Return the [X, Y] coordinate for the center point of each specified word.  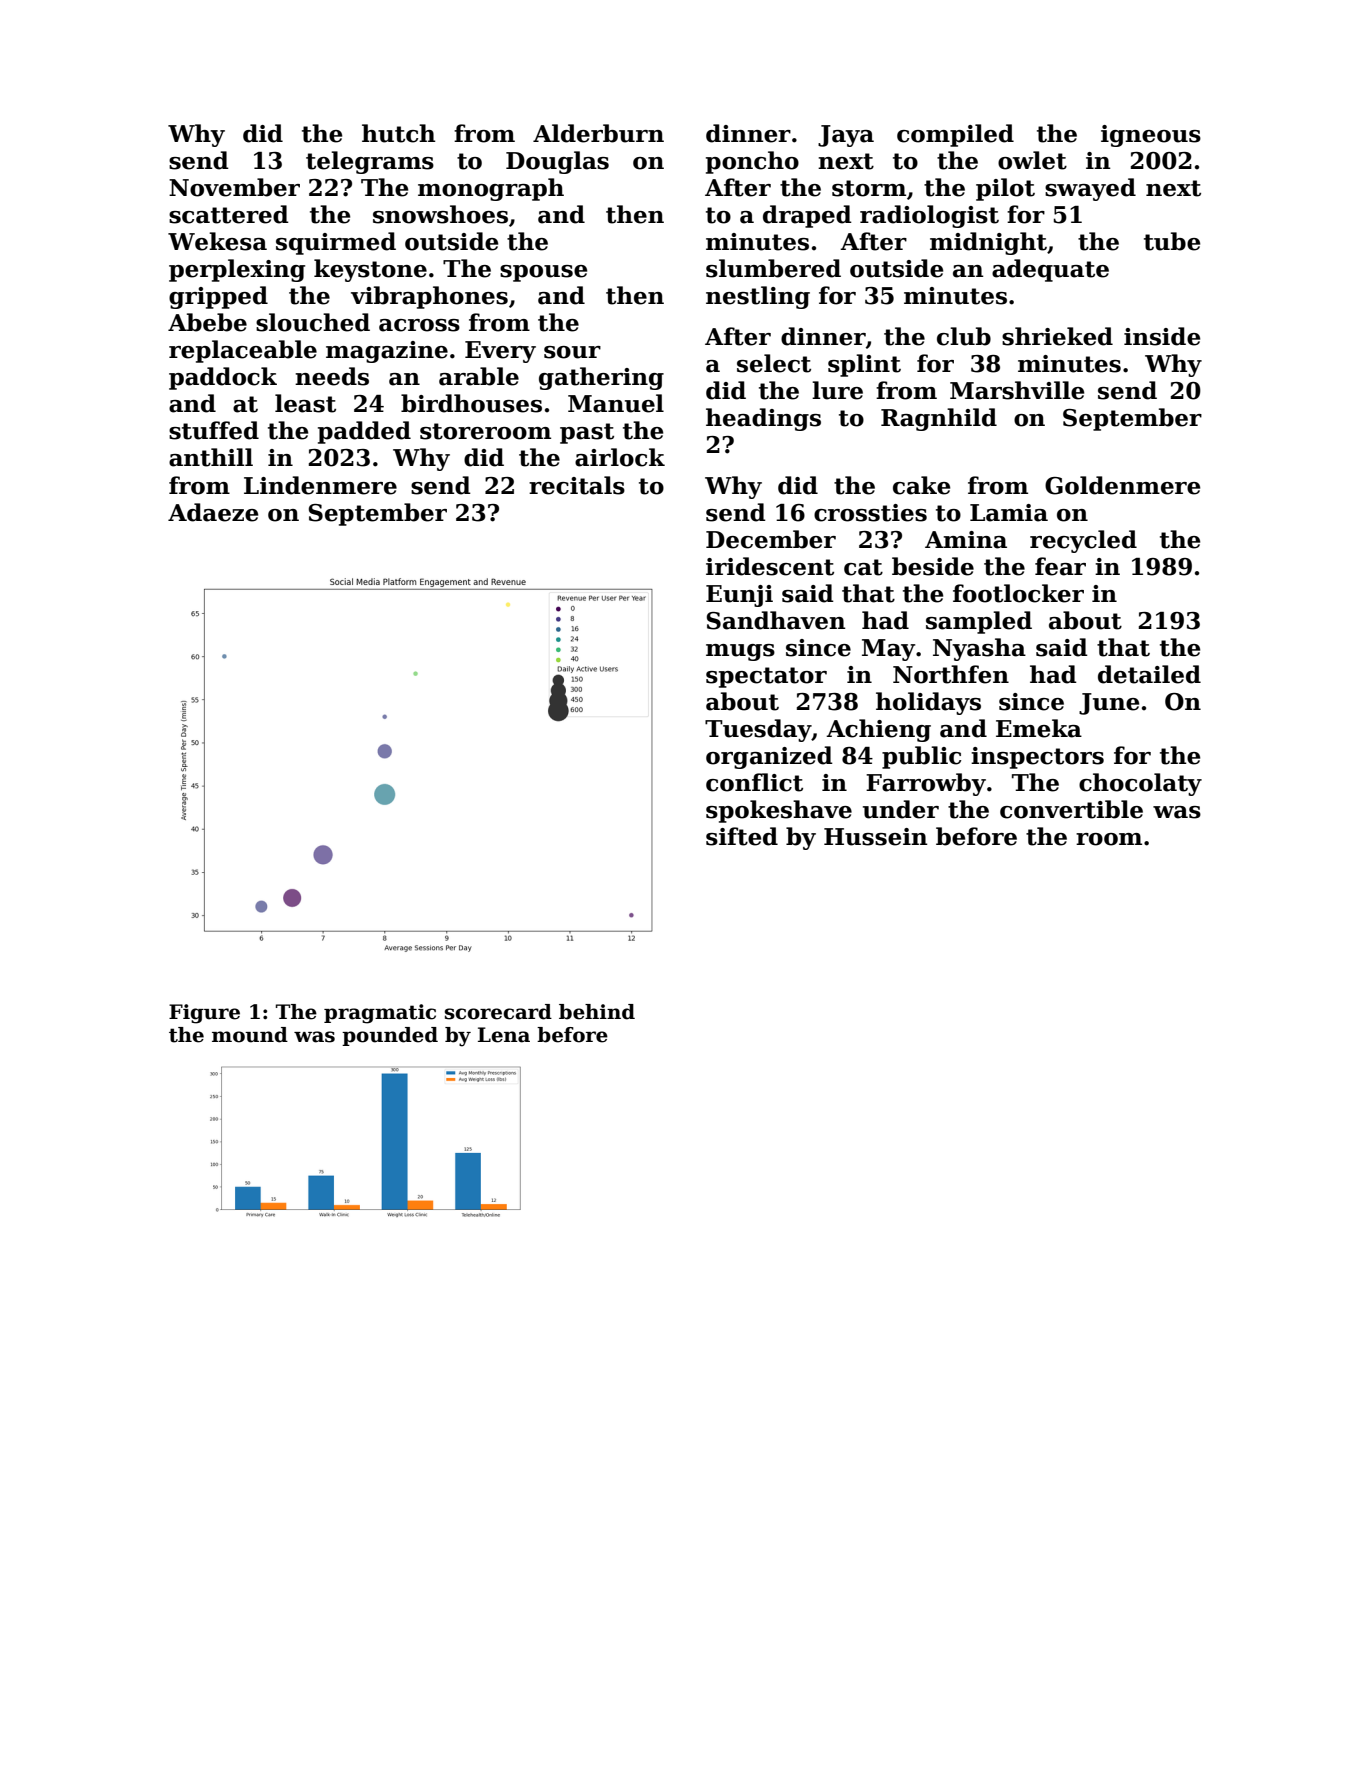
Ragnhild [939, 419]
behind [597, 1012]
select [774, 363]
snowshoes [440, 214]
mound [250, 1035]
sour [572, 352]
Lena [504, 1035]
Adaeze [213, 512]
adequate [1050, 270]
